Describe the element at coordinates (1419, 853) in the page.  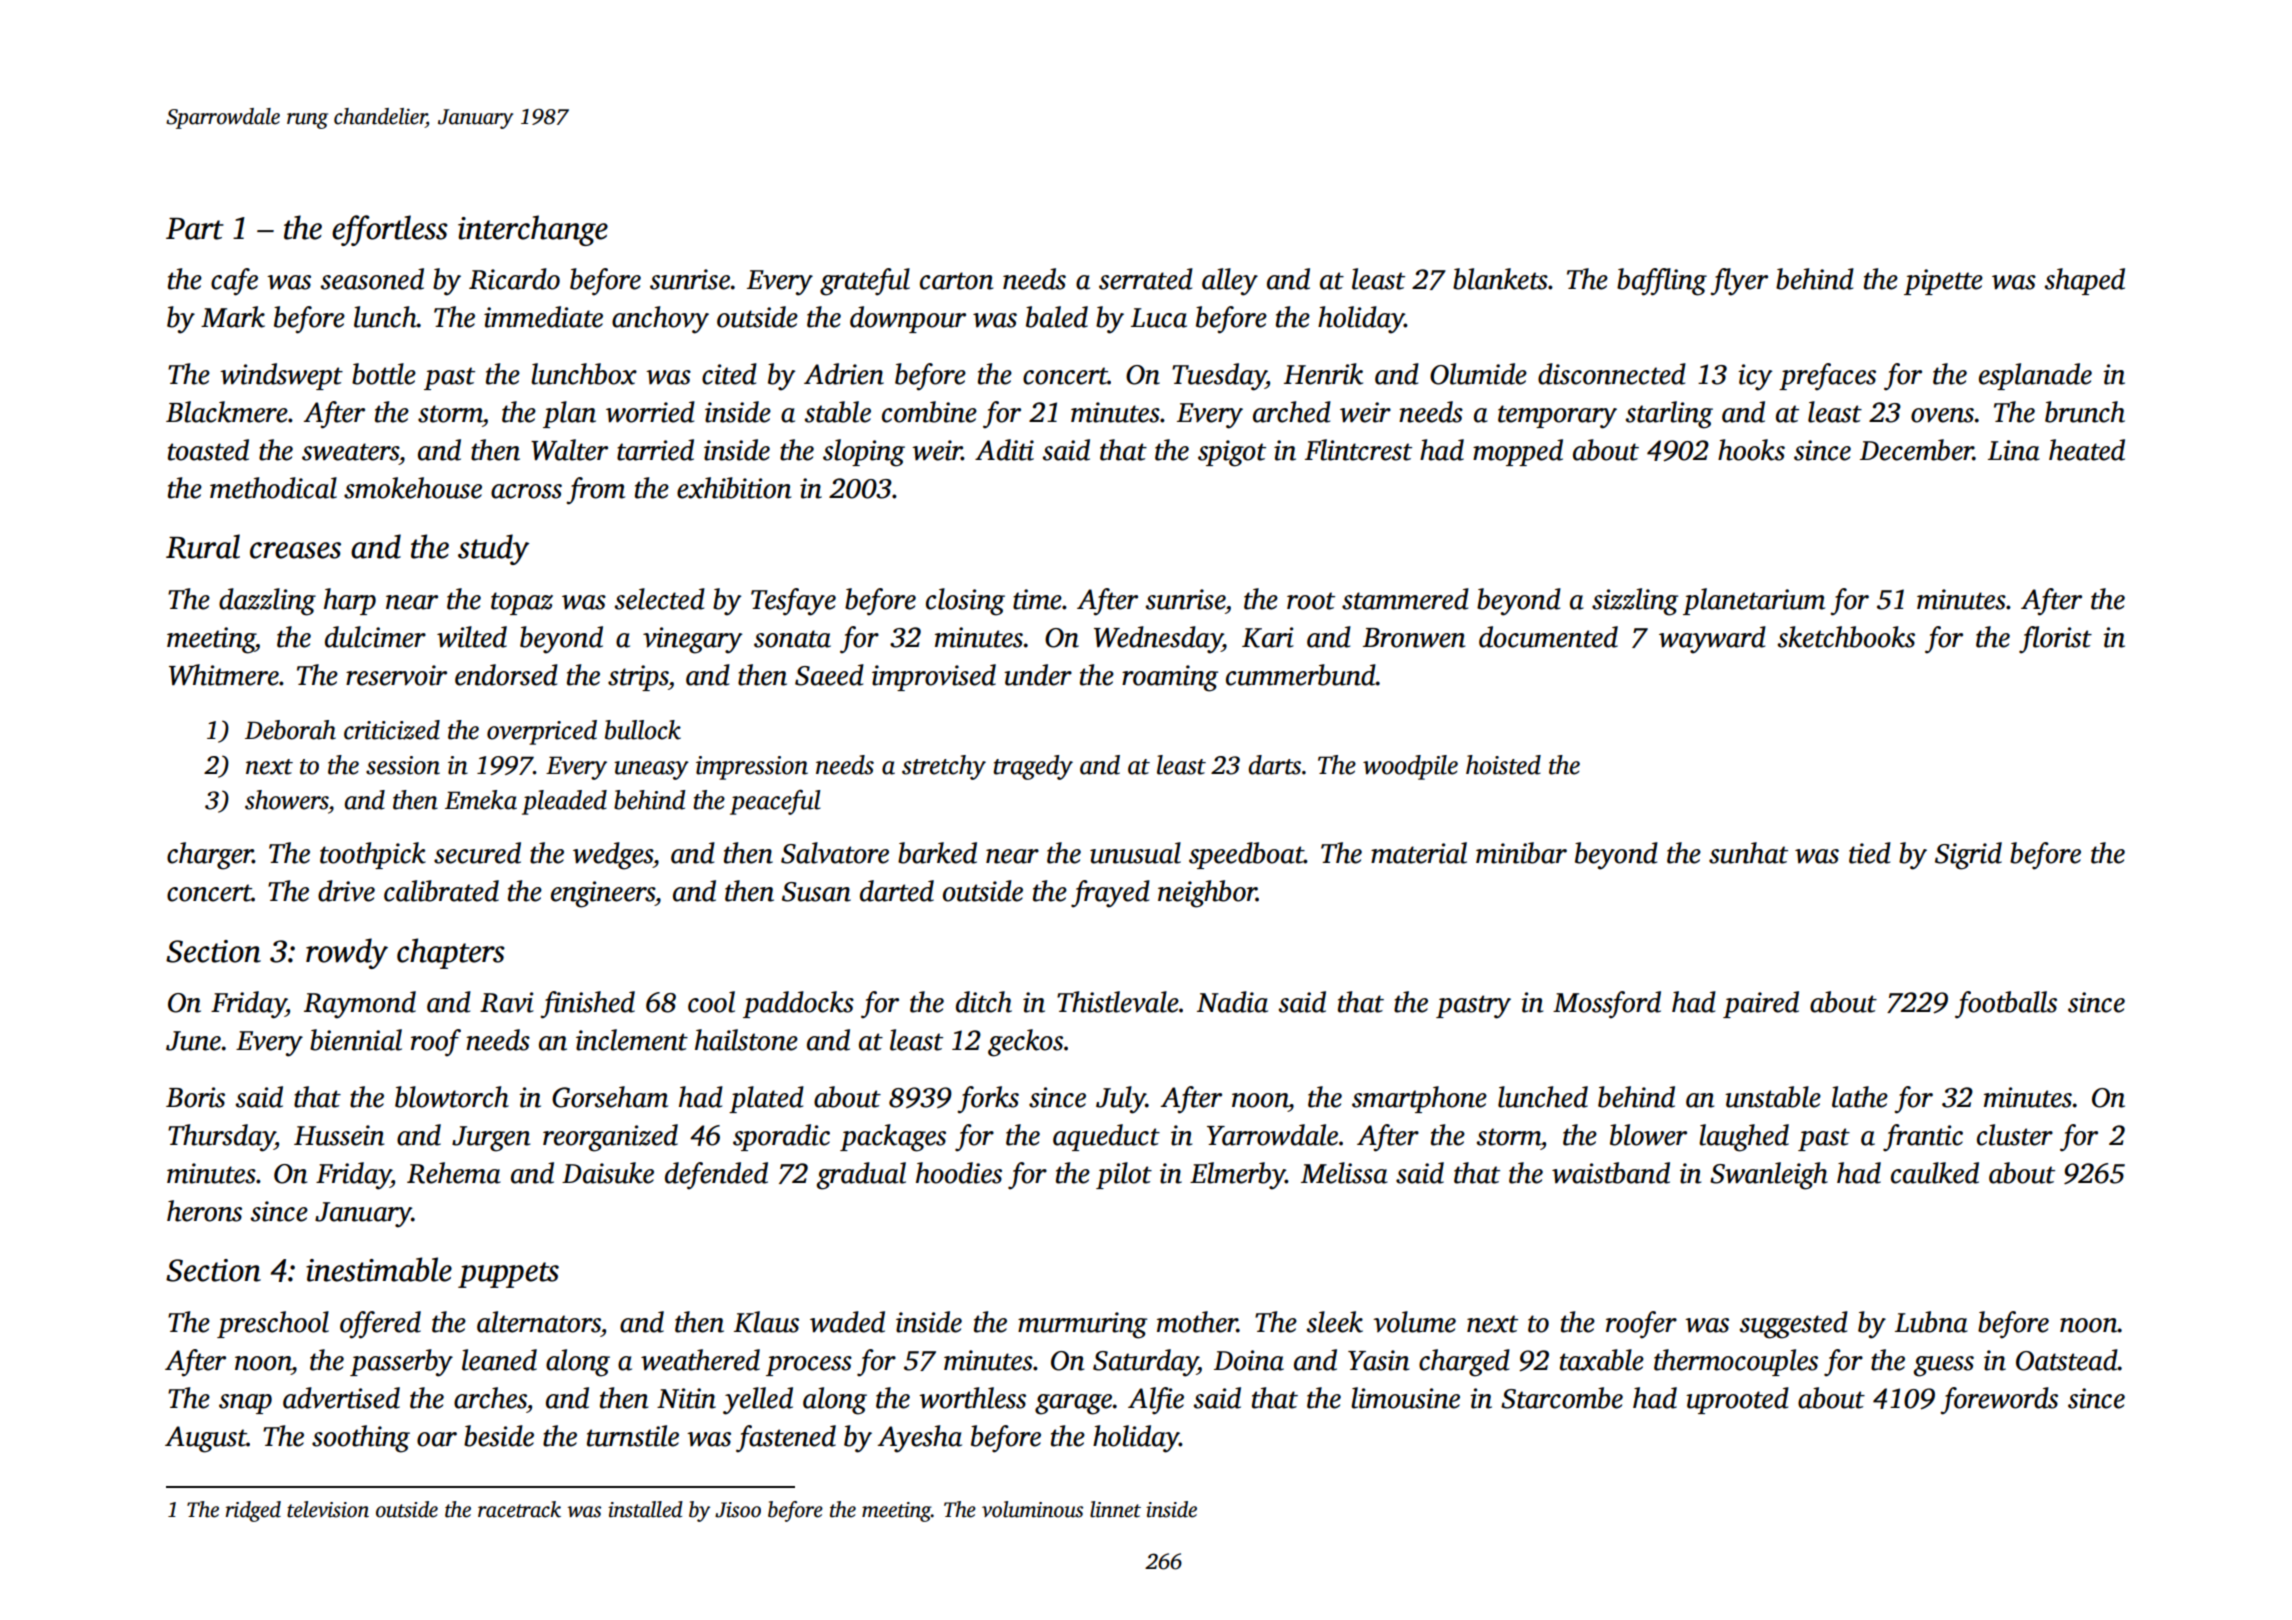
I see `material` at that location.
